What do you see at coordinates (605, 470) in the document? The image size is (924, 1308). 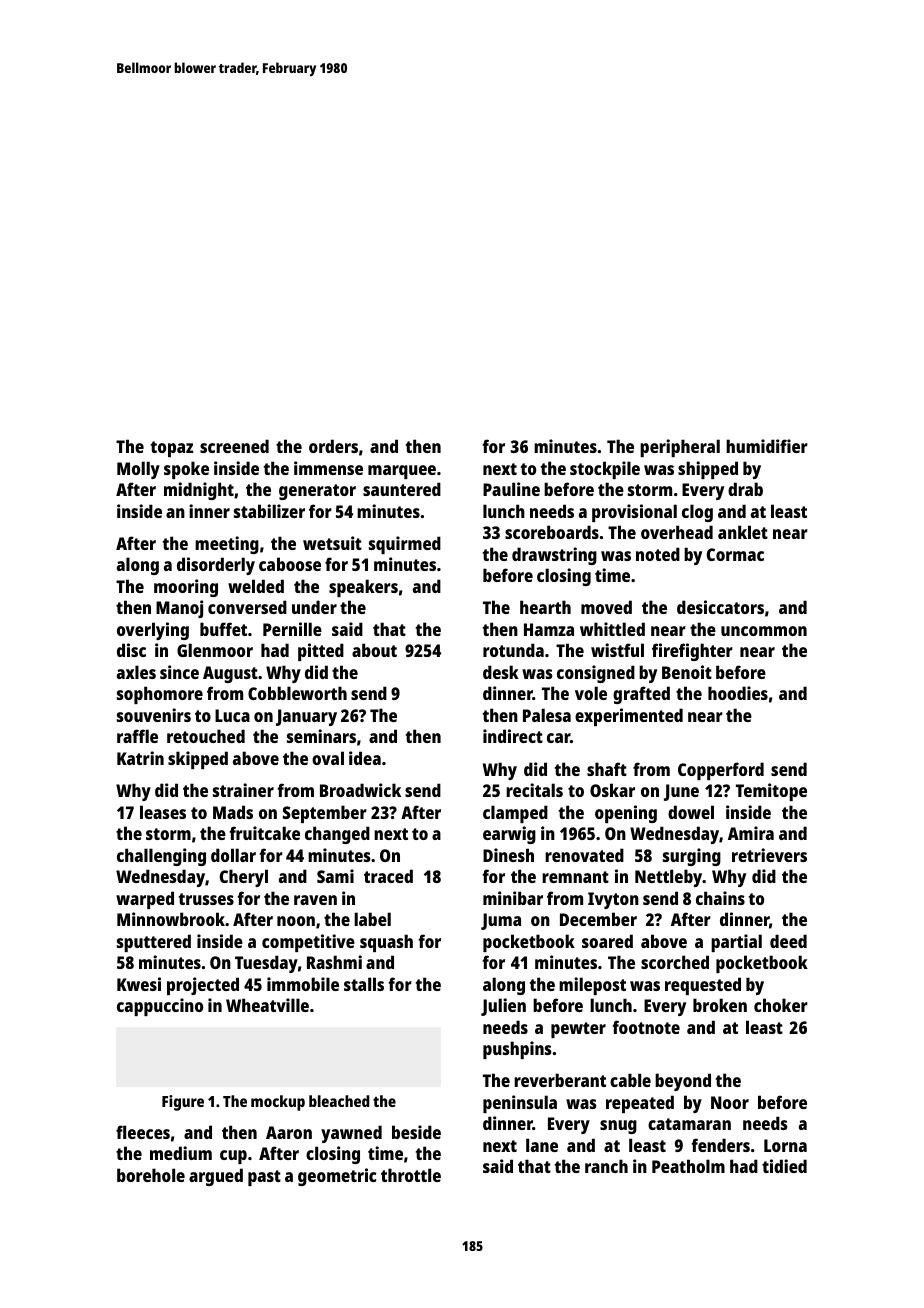 I see `stockpile` at bounding box center [605, 470].
